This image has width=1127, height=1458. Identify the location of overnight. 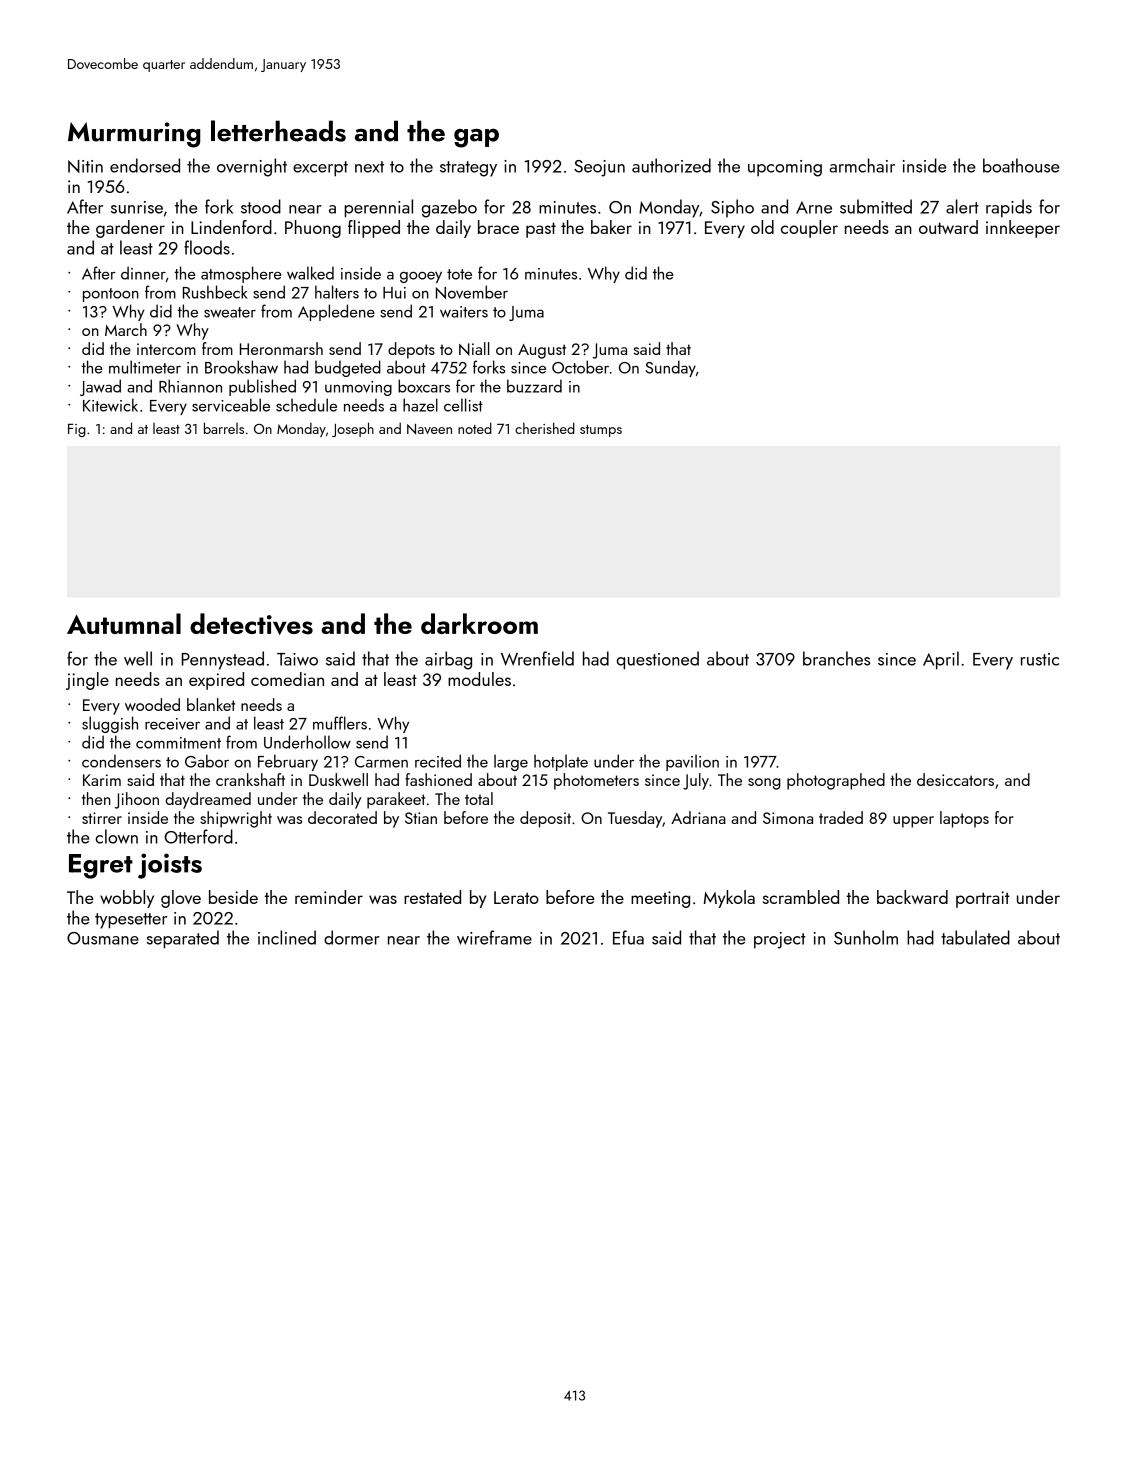
(252, 167).
